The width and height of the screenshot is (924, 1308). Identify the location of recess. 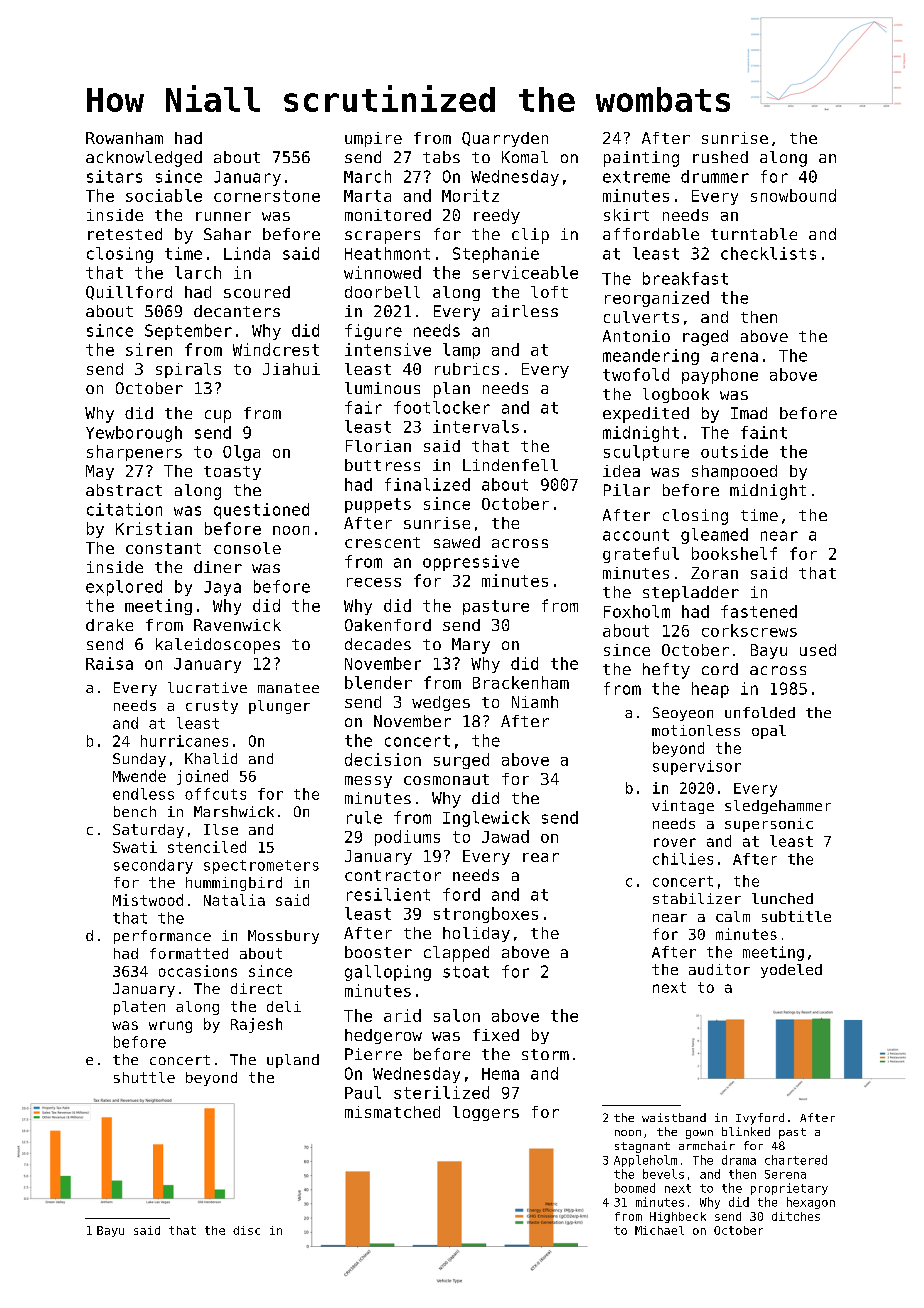
(374, 582).
